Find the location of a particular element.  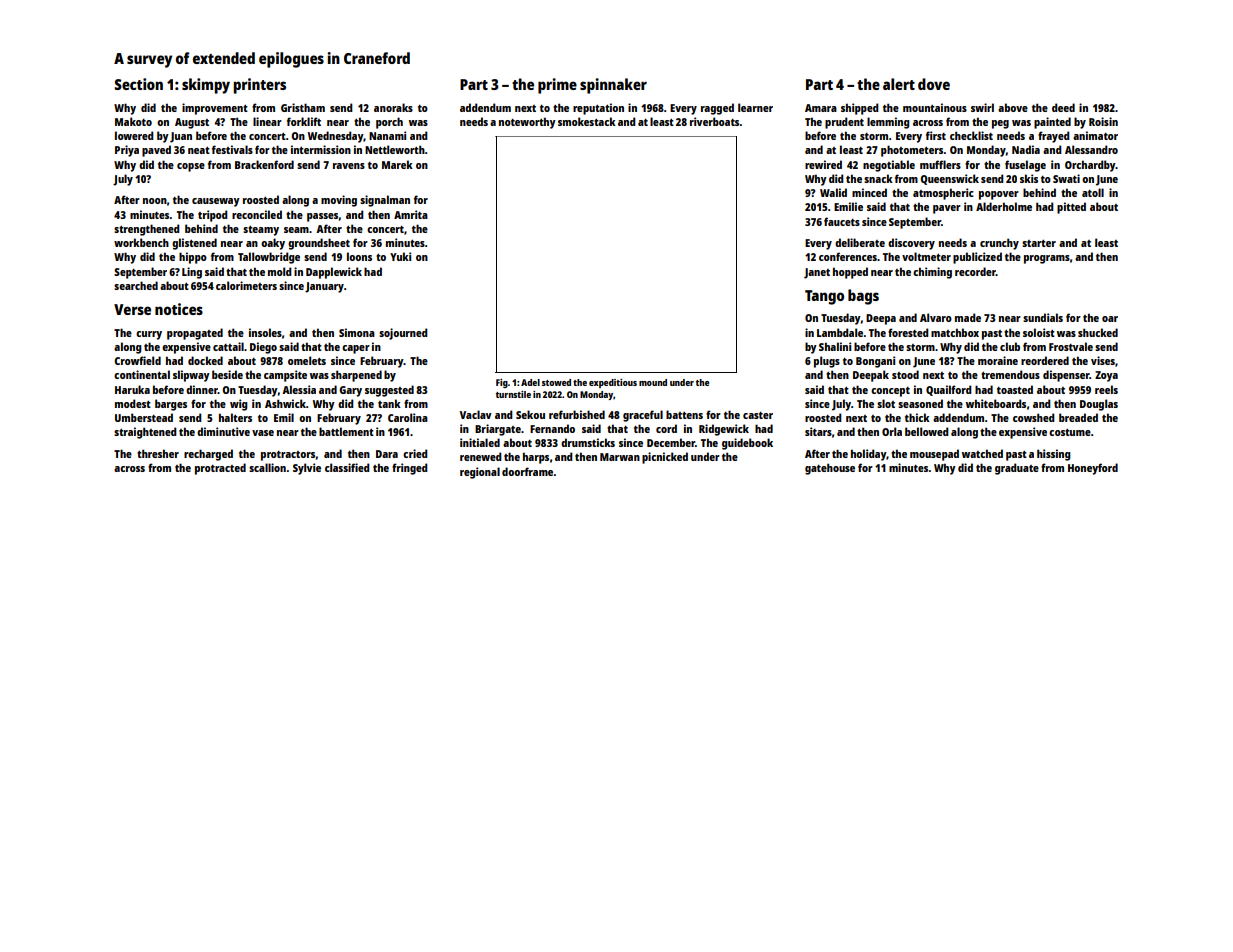

reputation is located at coordinates (598, 109).
